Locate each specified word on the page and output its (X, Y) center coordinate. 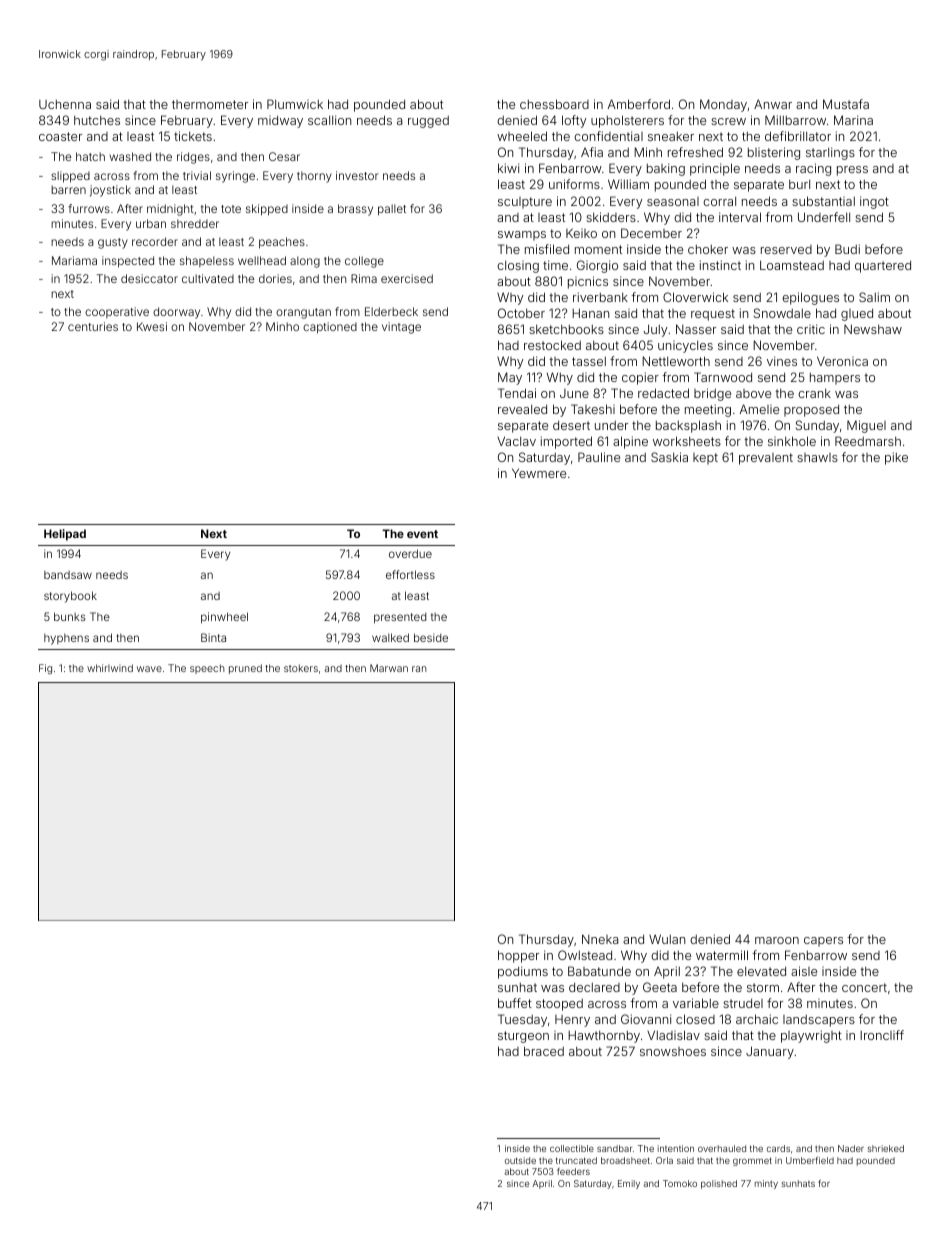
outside (520, 1160)
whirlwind (110, 668)
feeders (573, 1171)
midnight (170, 210)
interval (740, 217)
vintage (401, 328)
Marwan (389, 668)
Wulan (667, 939)
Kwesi (152, 326)
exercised (407, 278)
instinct (720, 265)
